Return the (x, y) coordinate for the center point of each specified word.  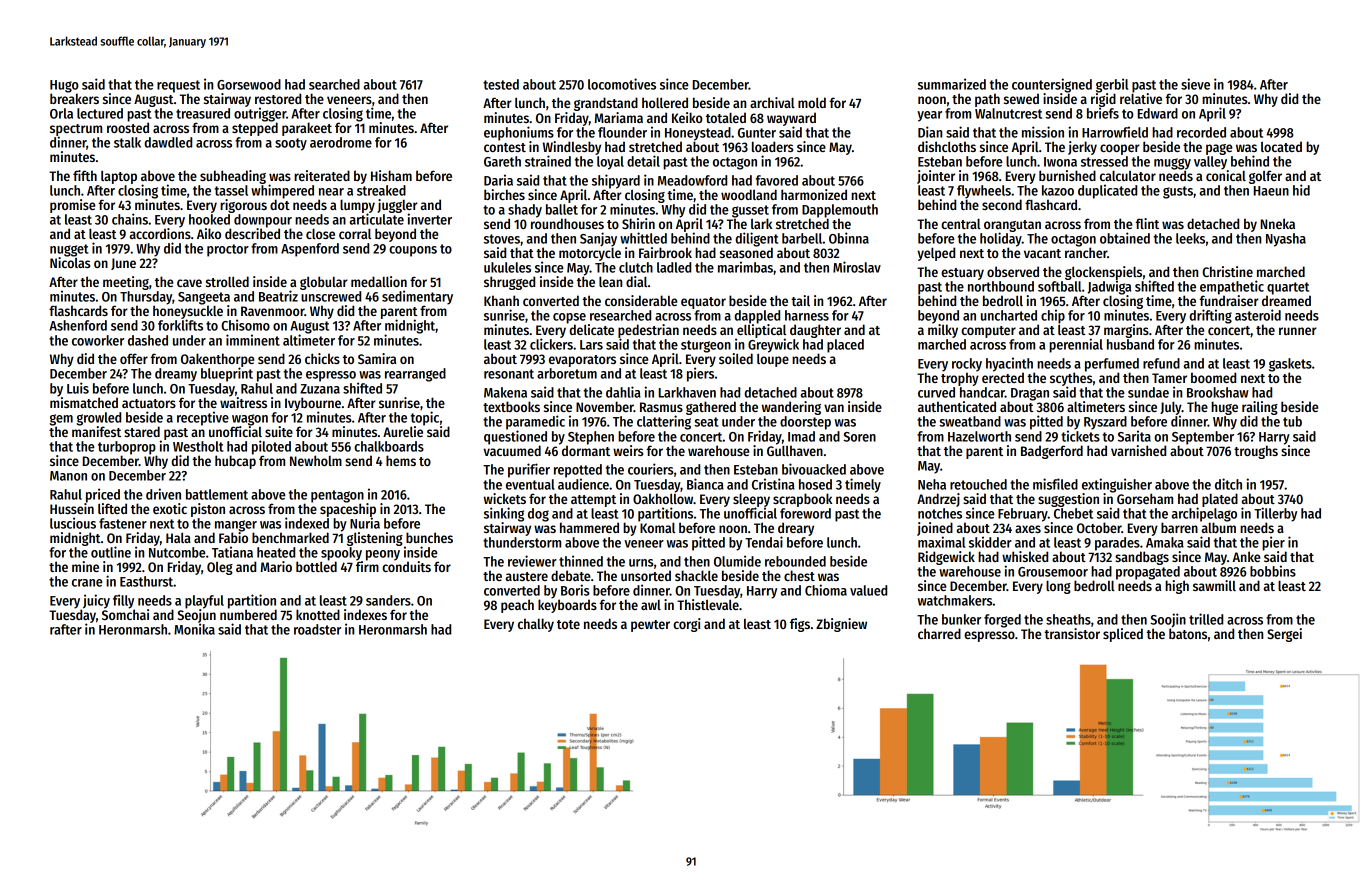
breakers (74, 98)
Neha (932, 484)
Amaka (1165, 542)
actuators (149, 403)
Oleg (220, 568)
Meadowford (692, 180)
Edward (1158, 113)
